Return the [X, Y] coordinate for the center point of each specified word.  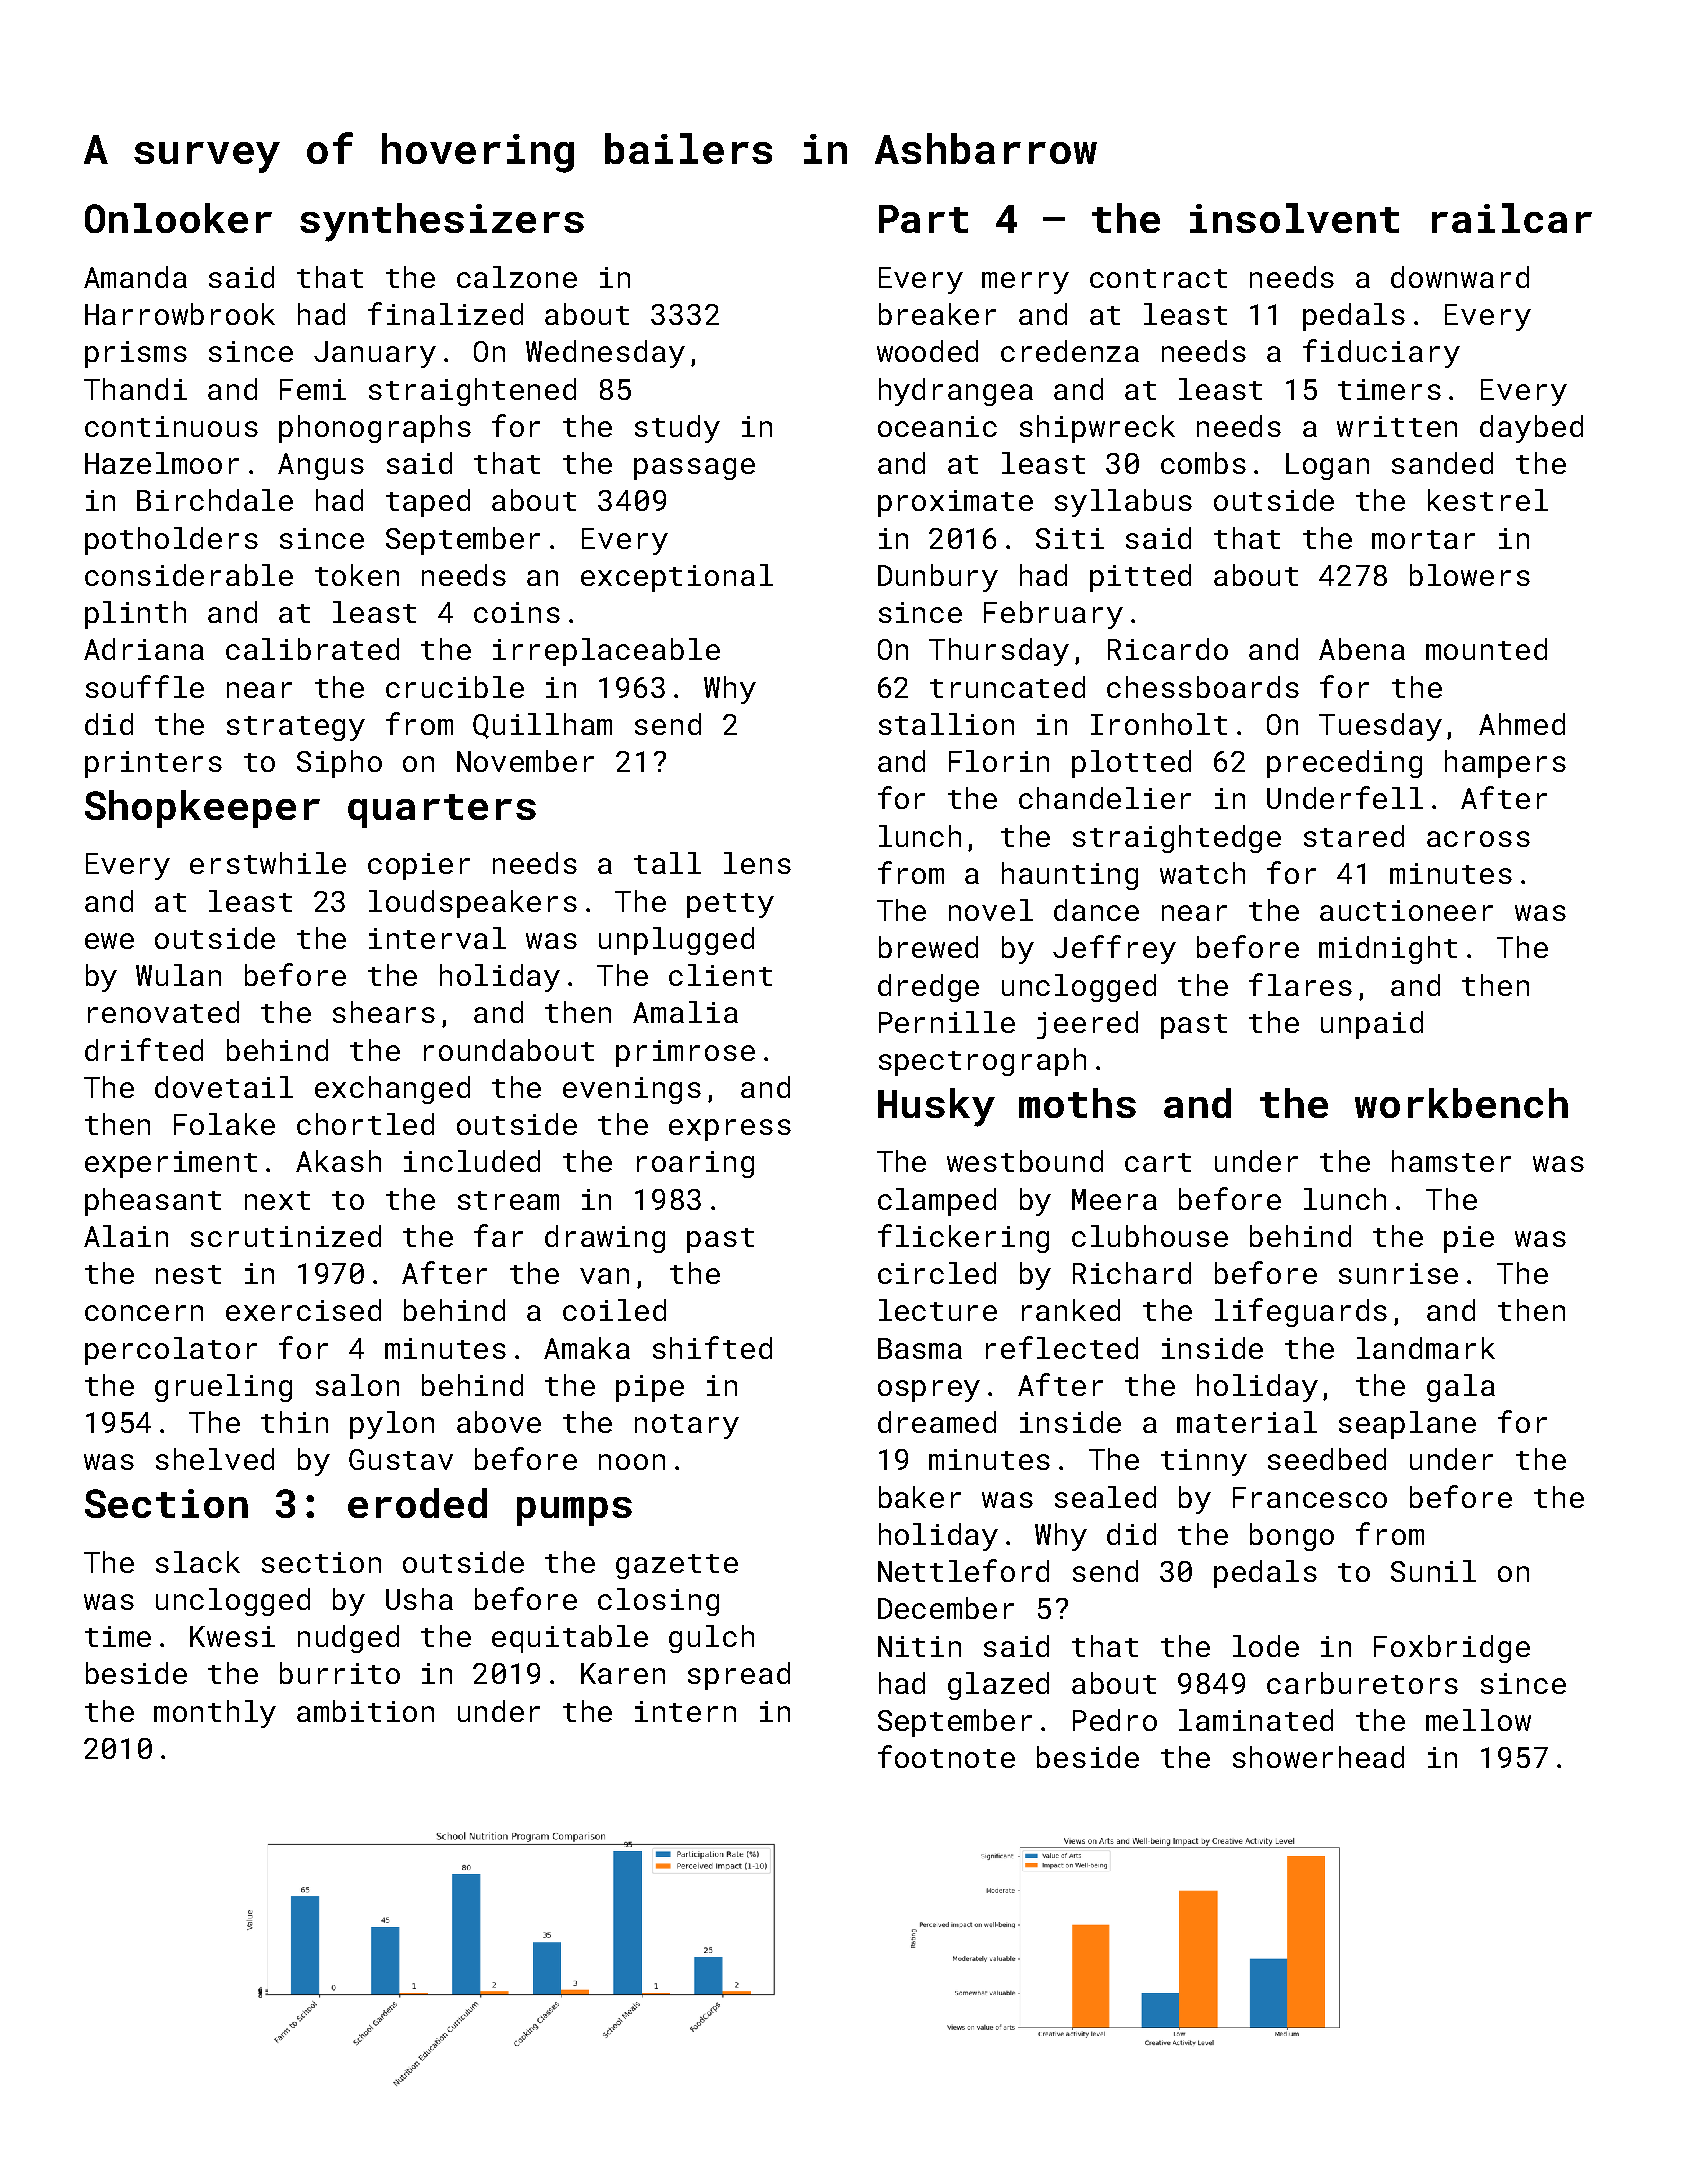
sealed [1105, 1497]
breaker [937, 314]
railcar [1512, 218]
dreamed [937, 1422]
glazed [998, 1686]
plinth [135, 615]
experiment [171, 1164]
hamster [1451, 1161]
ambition [365, 1711]
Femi [313, 389]
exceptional [677, 578]
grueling [223, 1388]
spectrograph [982, 1062]
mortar [1423, 539]
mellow [1478, 1720]
